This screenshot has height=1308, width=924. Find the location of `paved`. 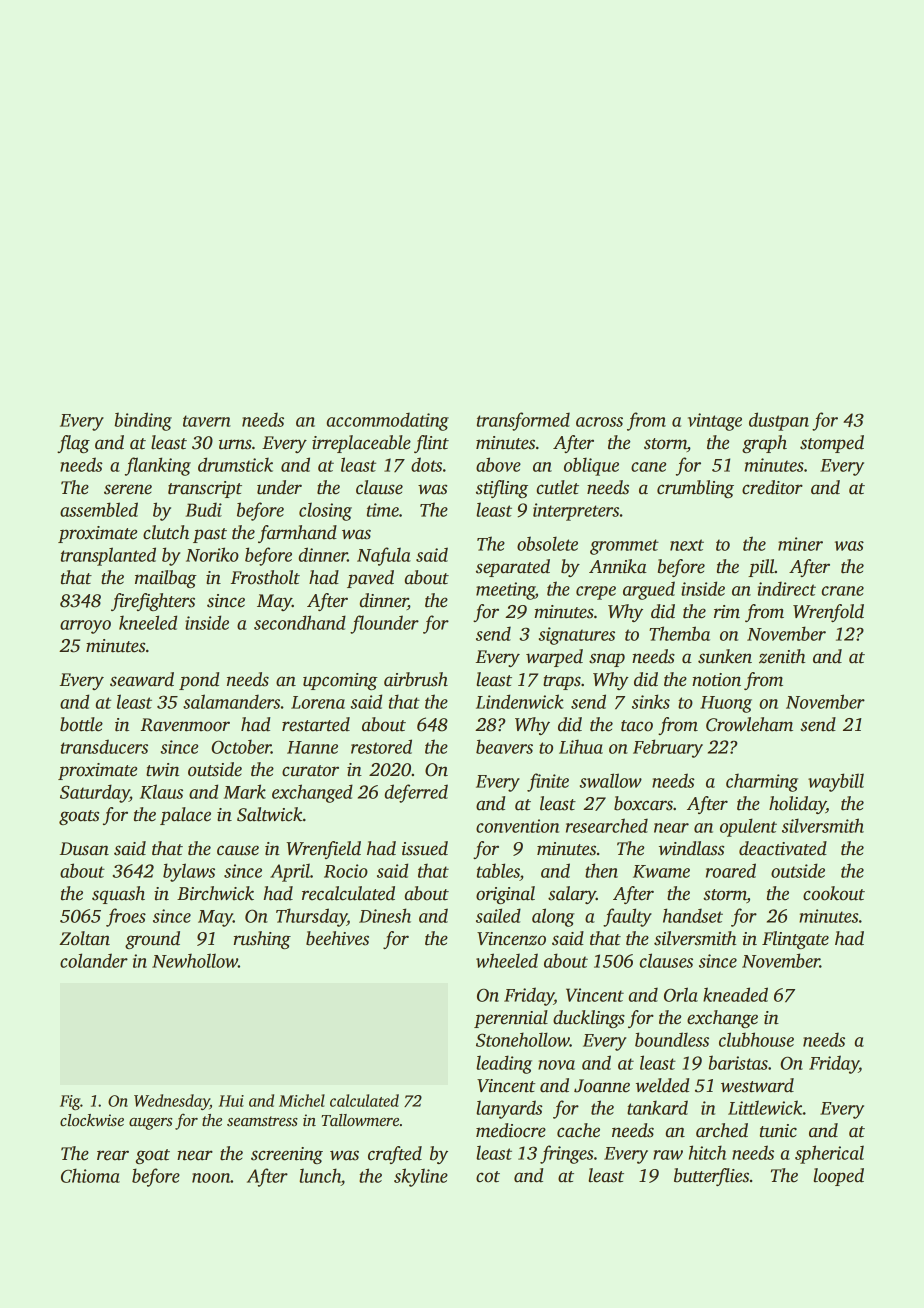

paved is located at coordinates (370, 579).
